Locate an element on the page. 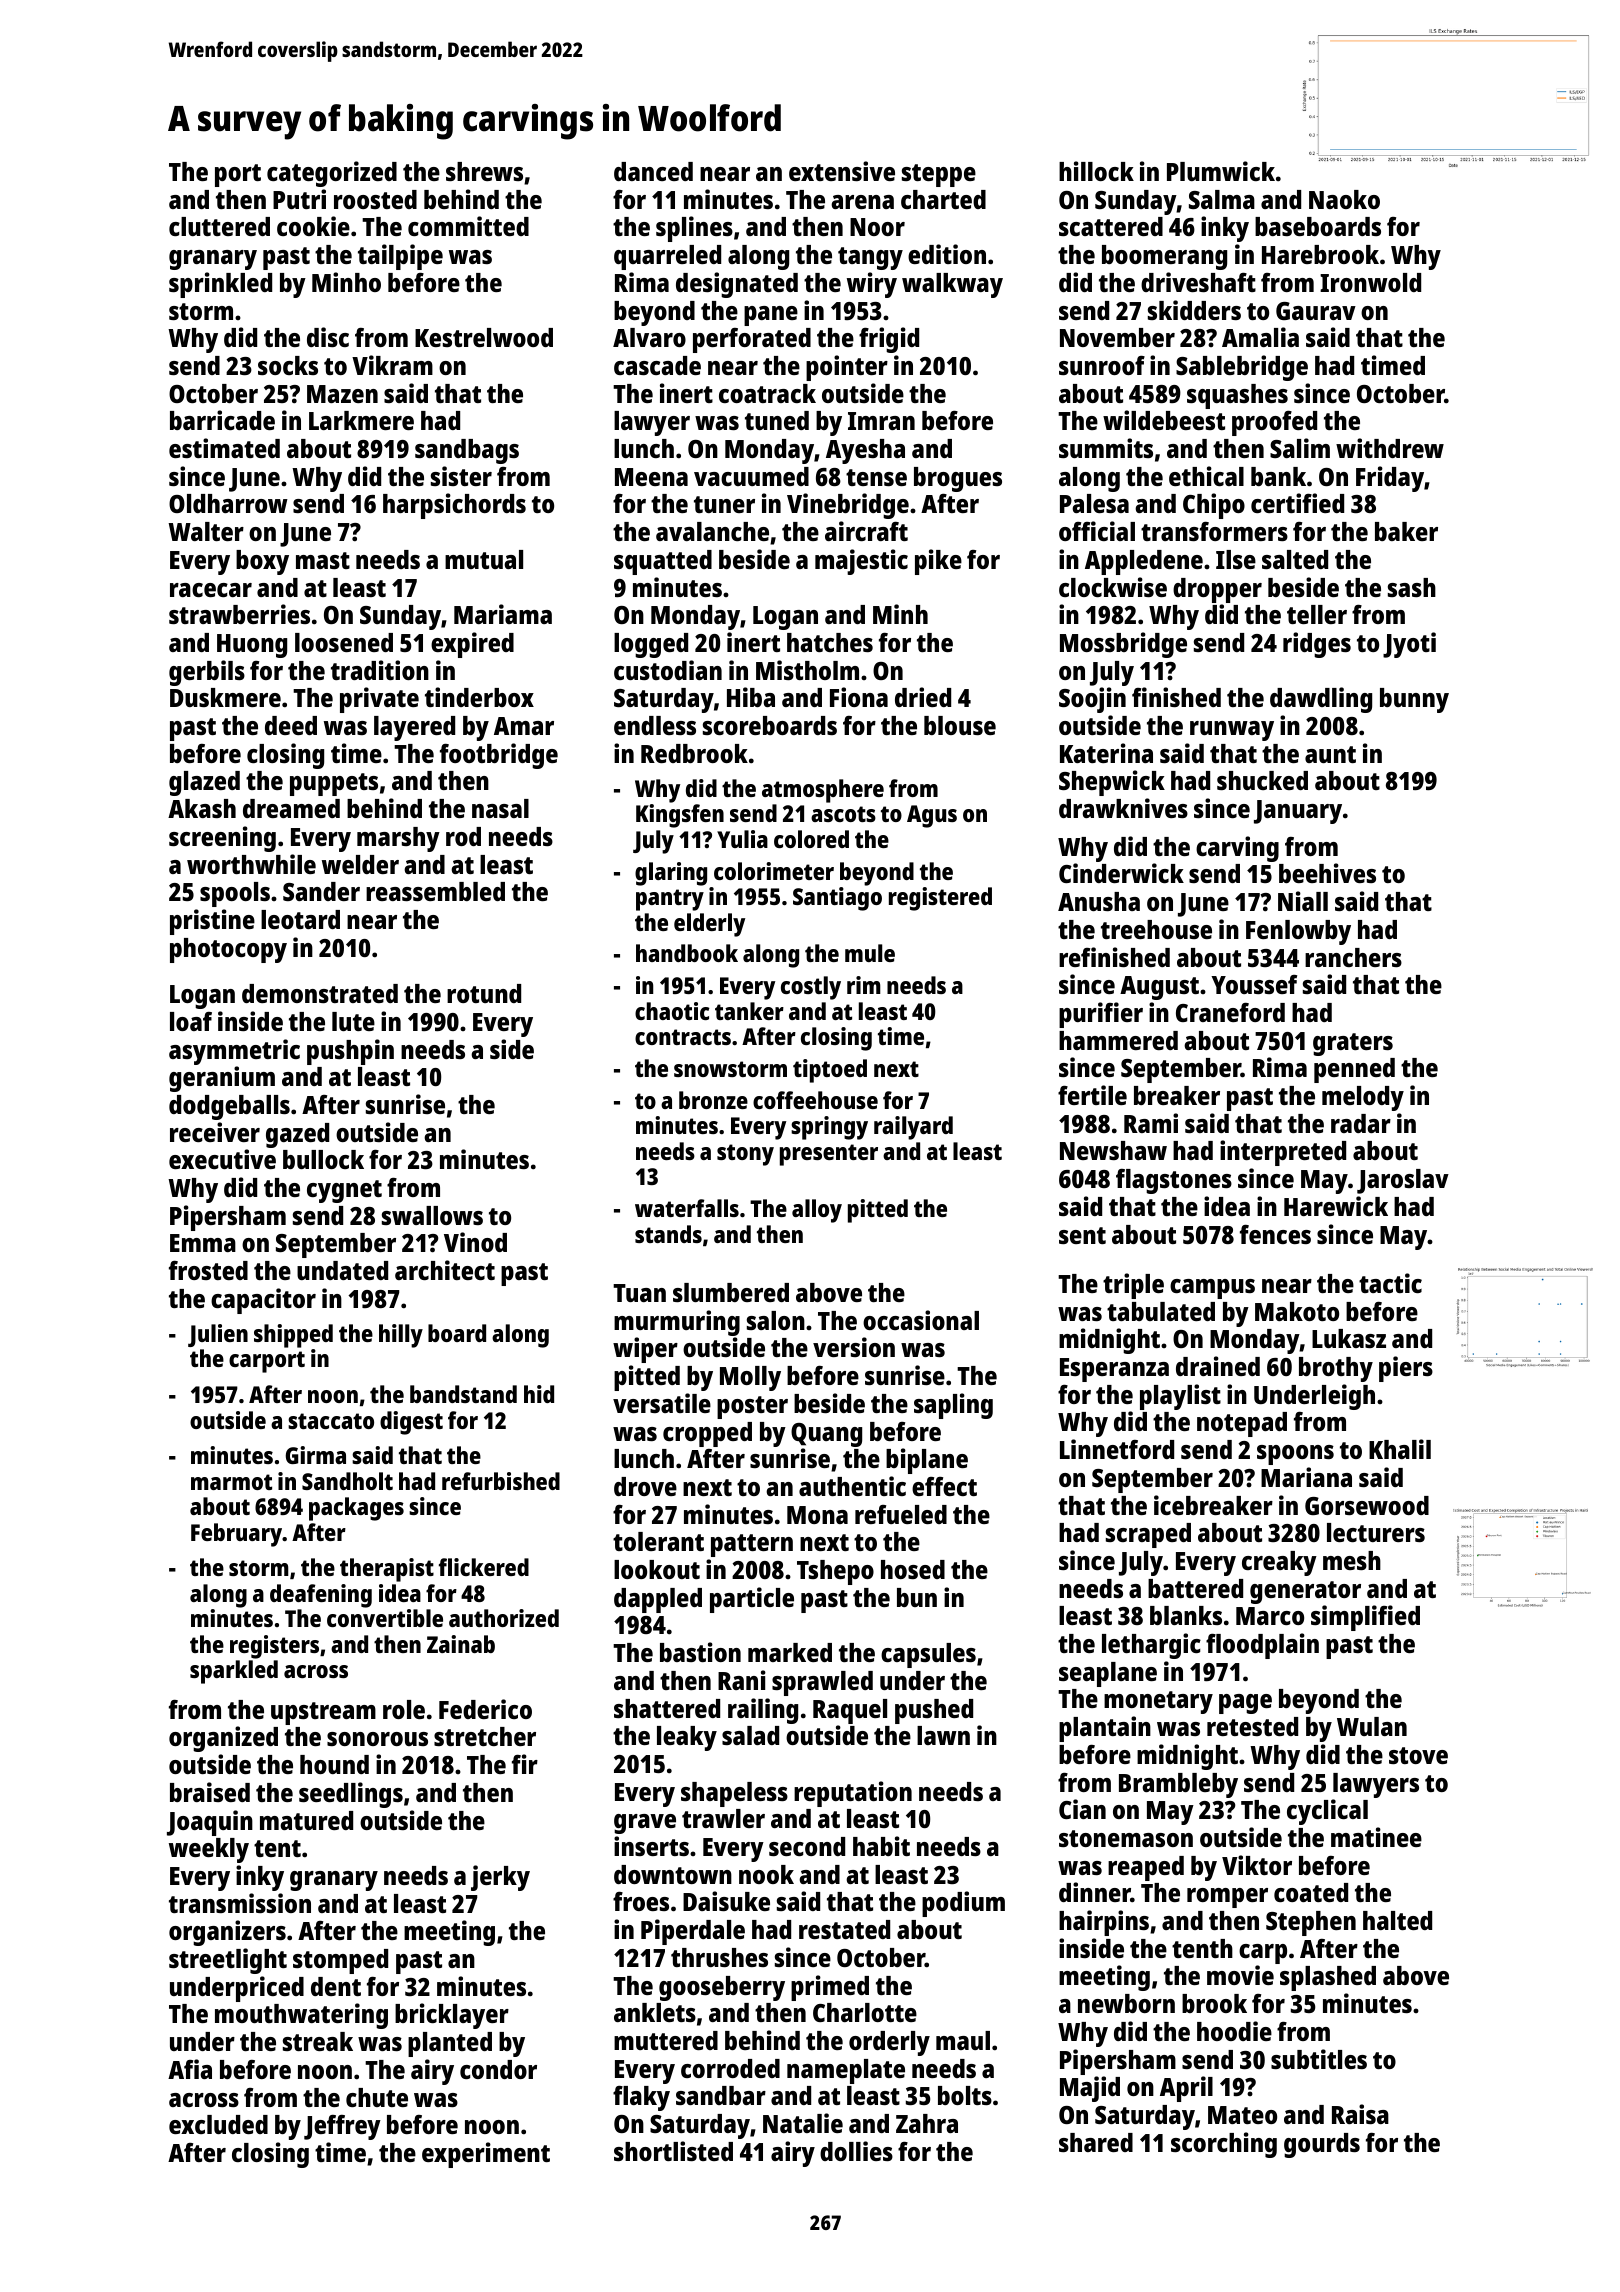  mesh is located at coordinates (1352, 1560).
